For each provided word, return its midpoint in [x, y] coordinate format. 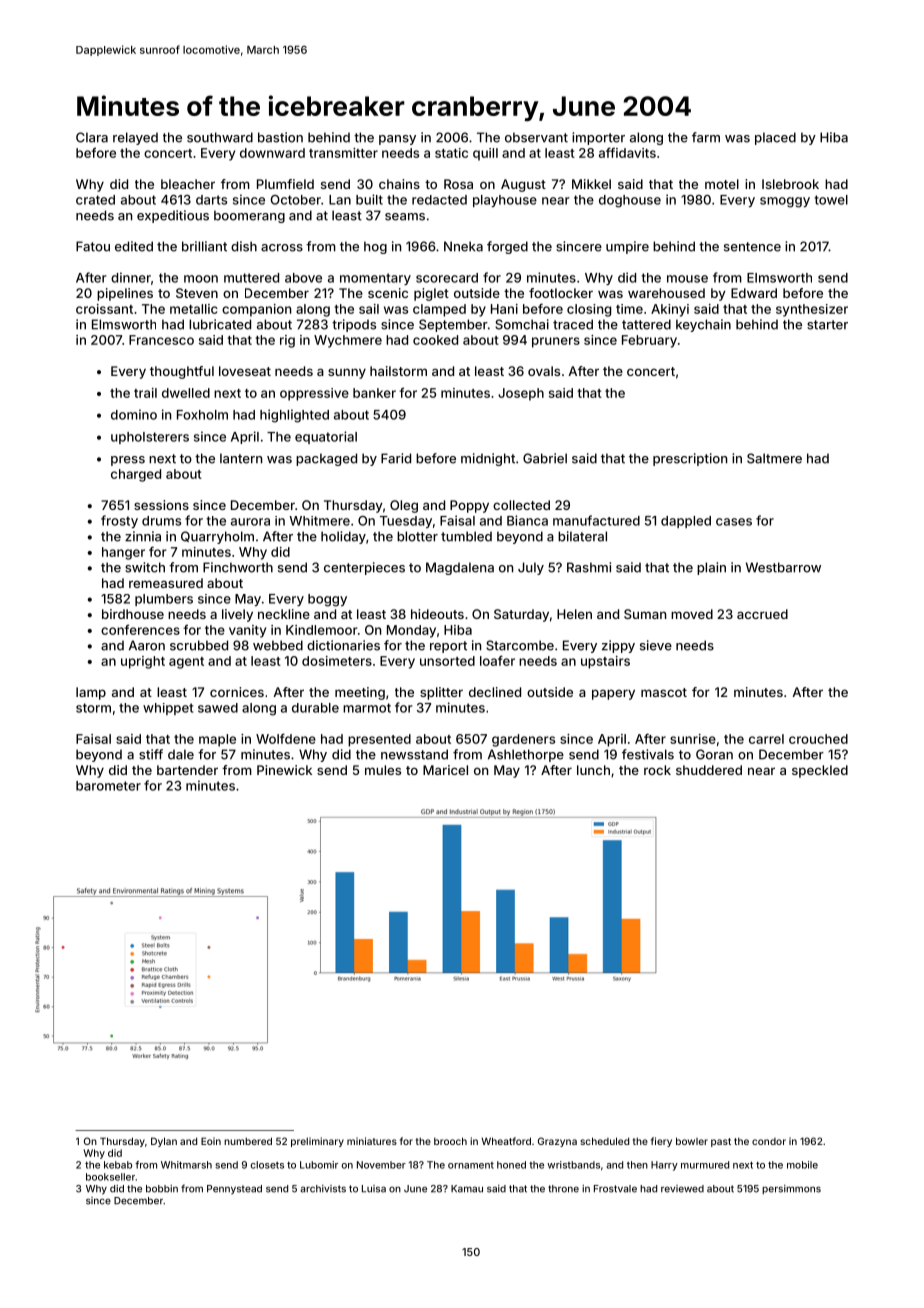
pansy [397, 140]
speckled [820, 771]
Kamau [467, 1189]
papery [613, 694]
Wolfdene [286, 738]
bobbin [162, 1189]
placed [775, 138]
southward [220, 137]
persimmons [791, 1189]
